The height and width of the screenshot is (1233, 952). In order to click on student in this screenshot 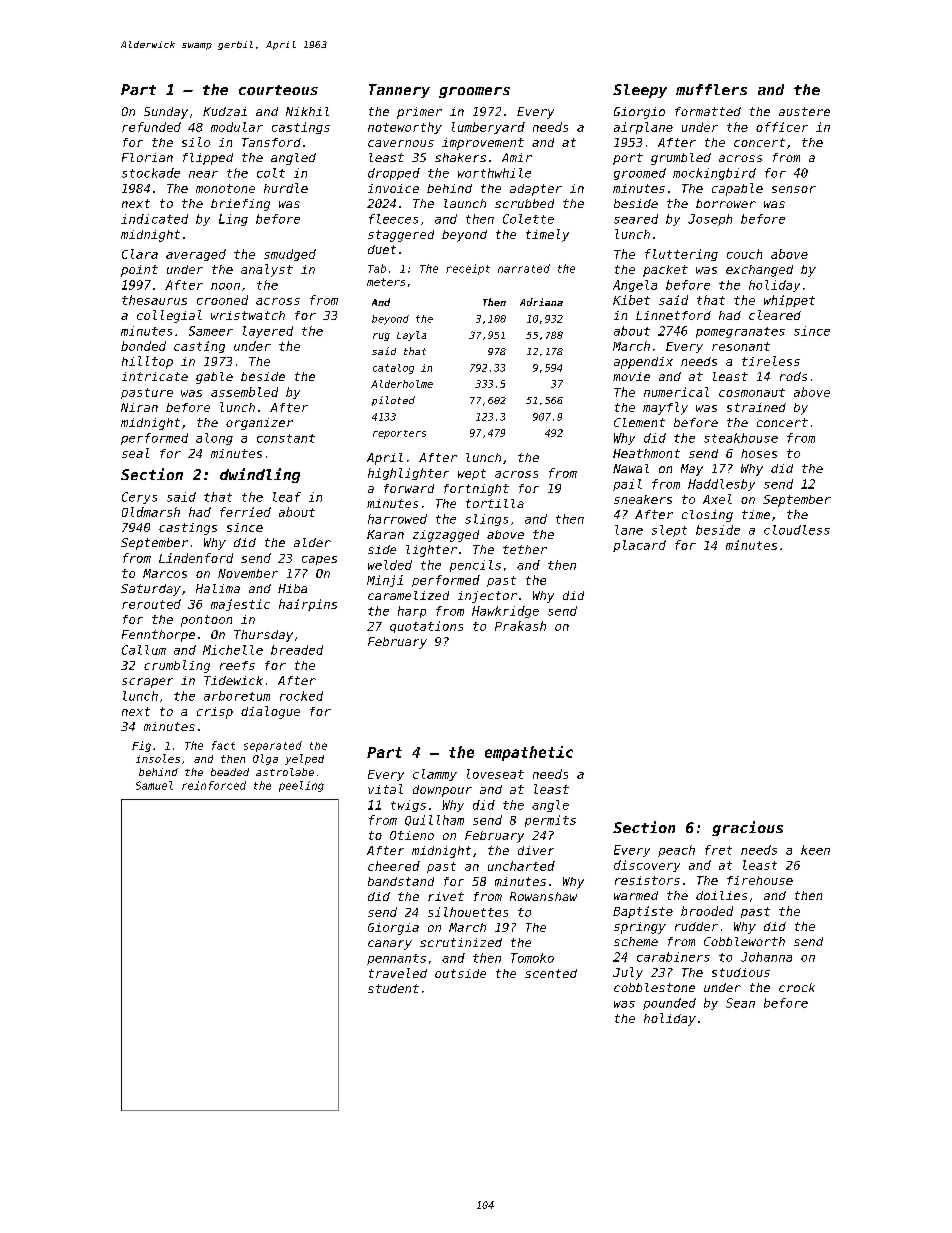, I will do `click(393, 988)`.
